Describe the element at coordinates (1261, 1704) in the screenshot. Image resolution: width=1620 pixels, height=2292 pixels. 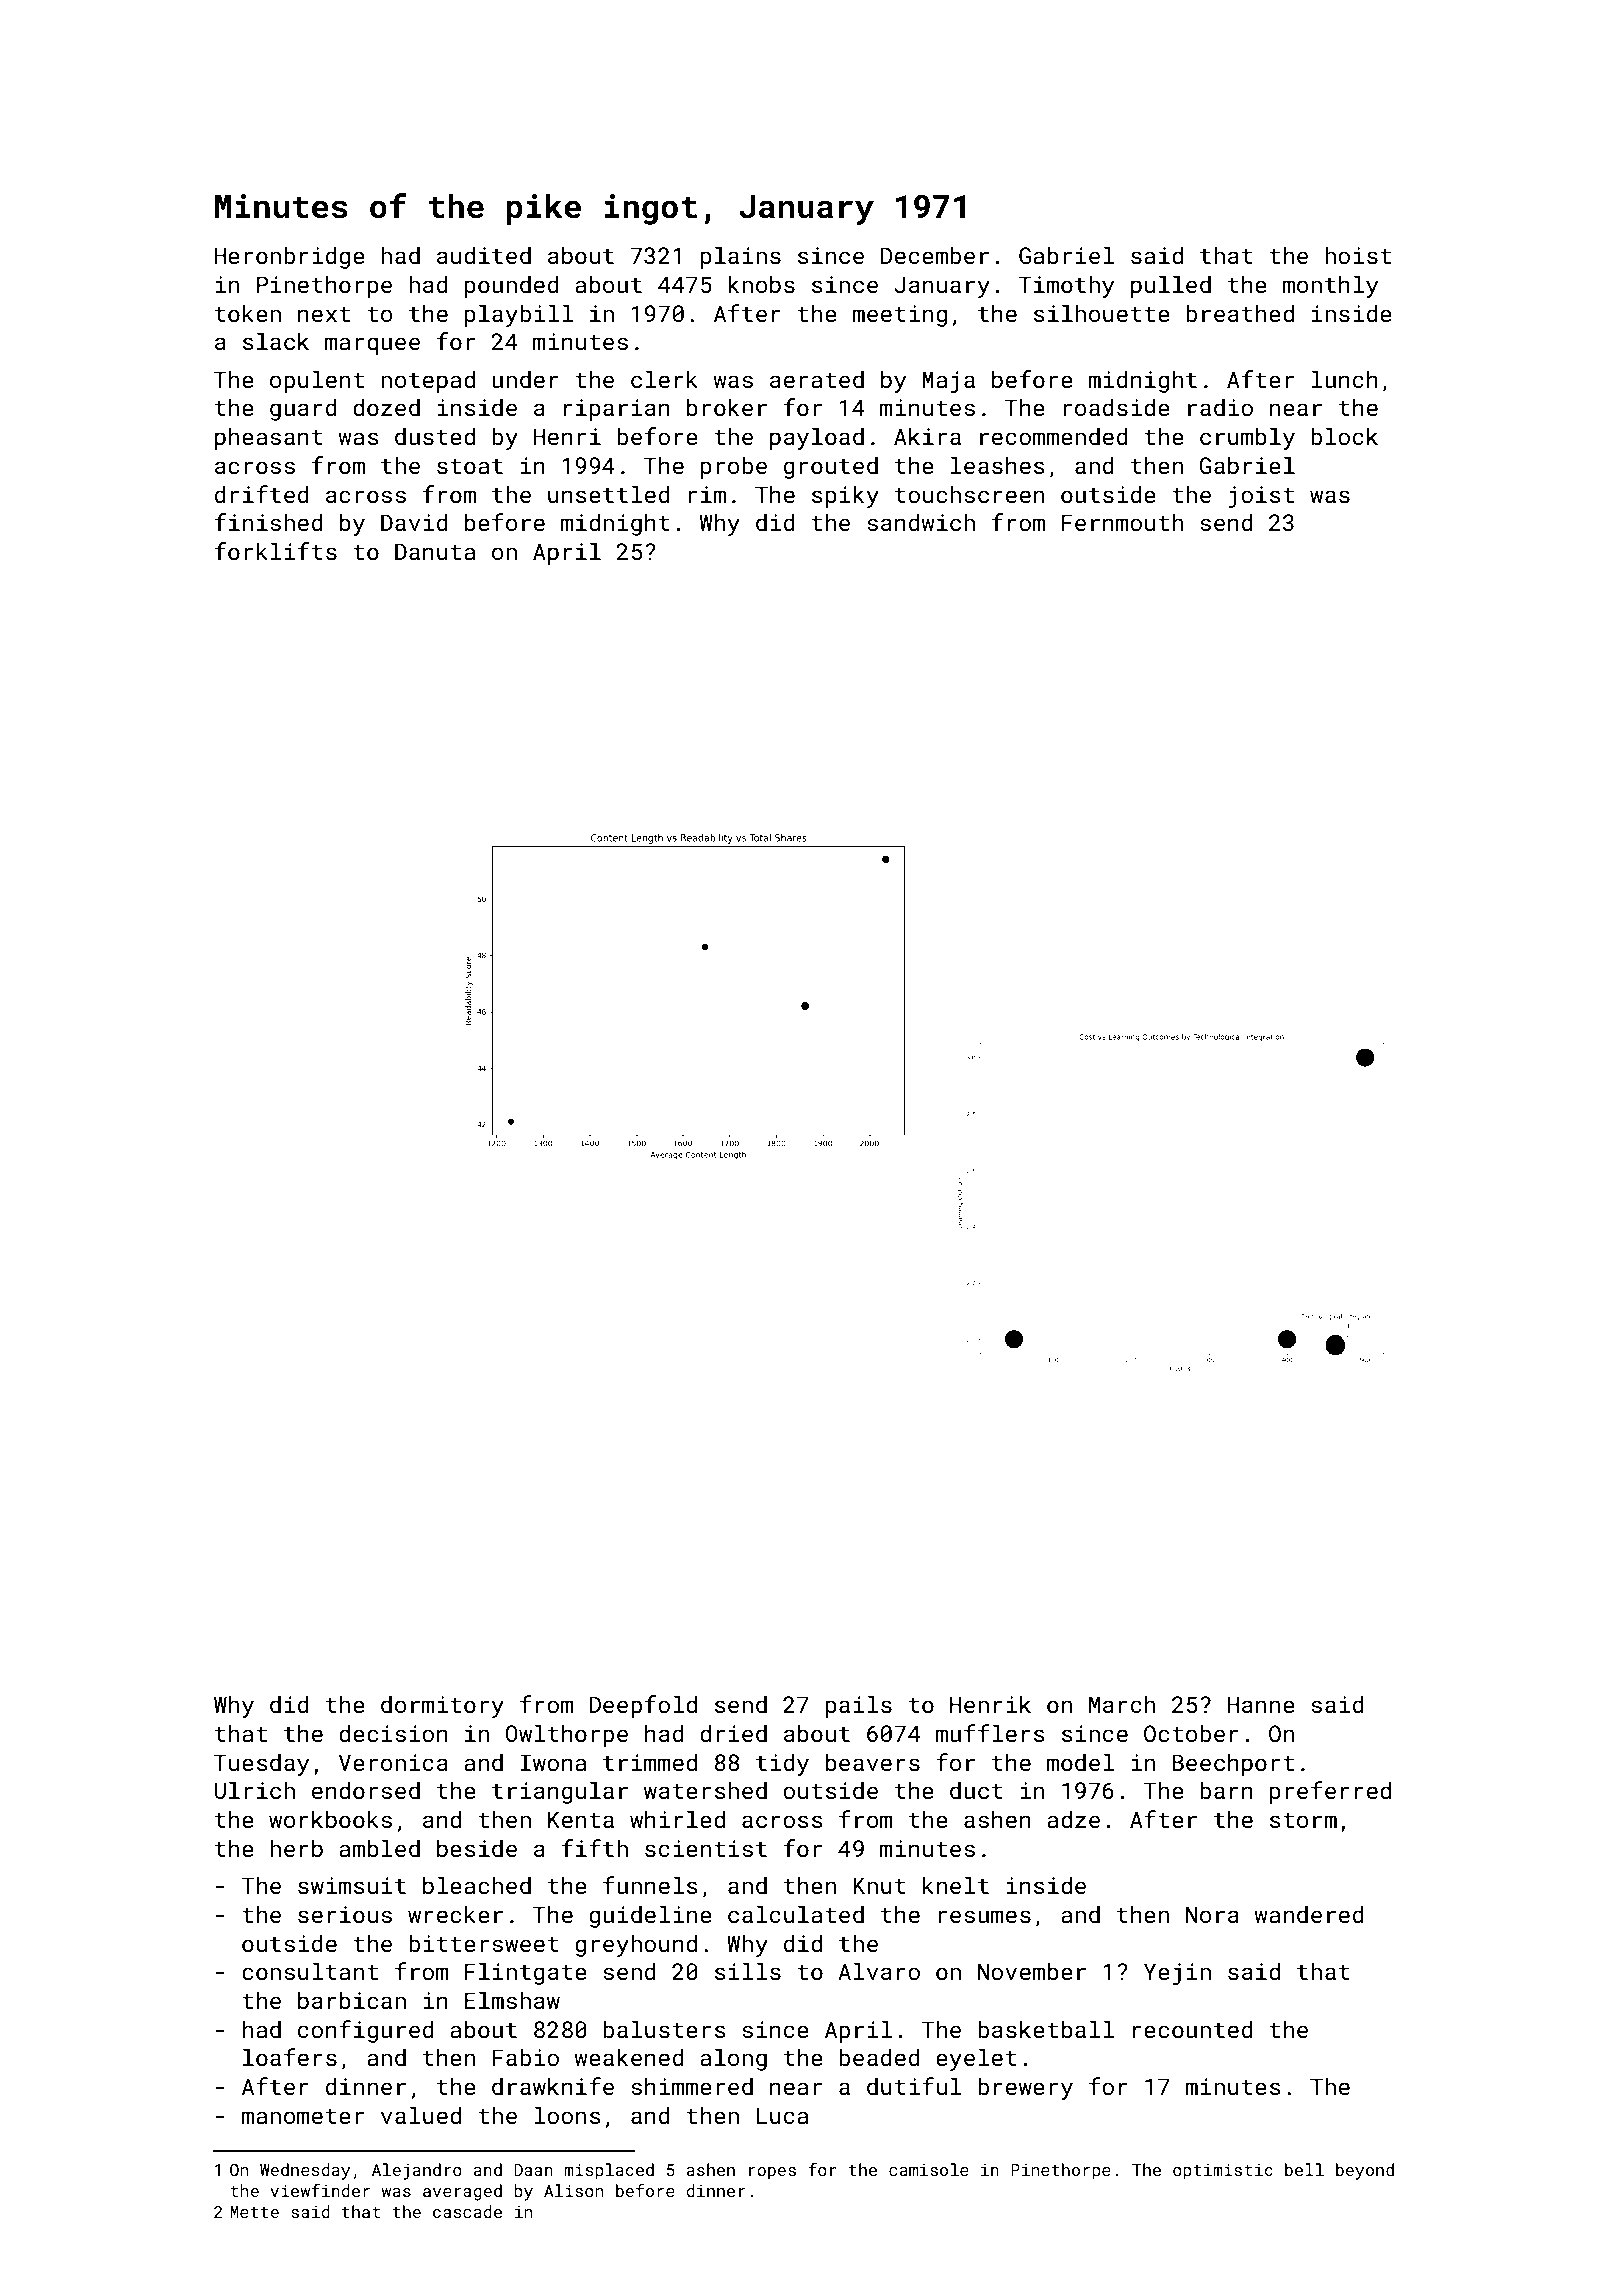
I see `Hanne` at that location.
